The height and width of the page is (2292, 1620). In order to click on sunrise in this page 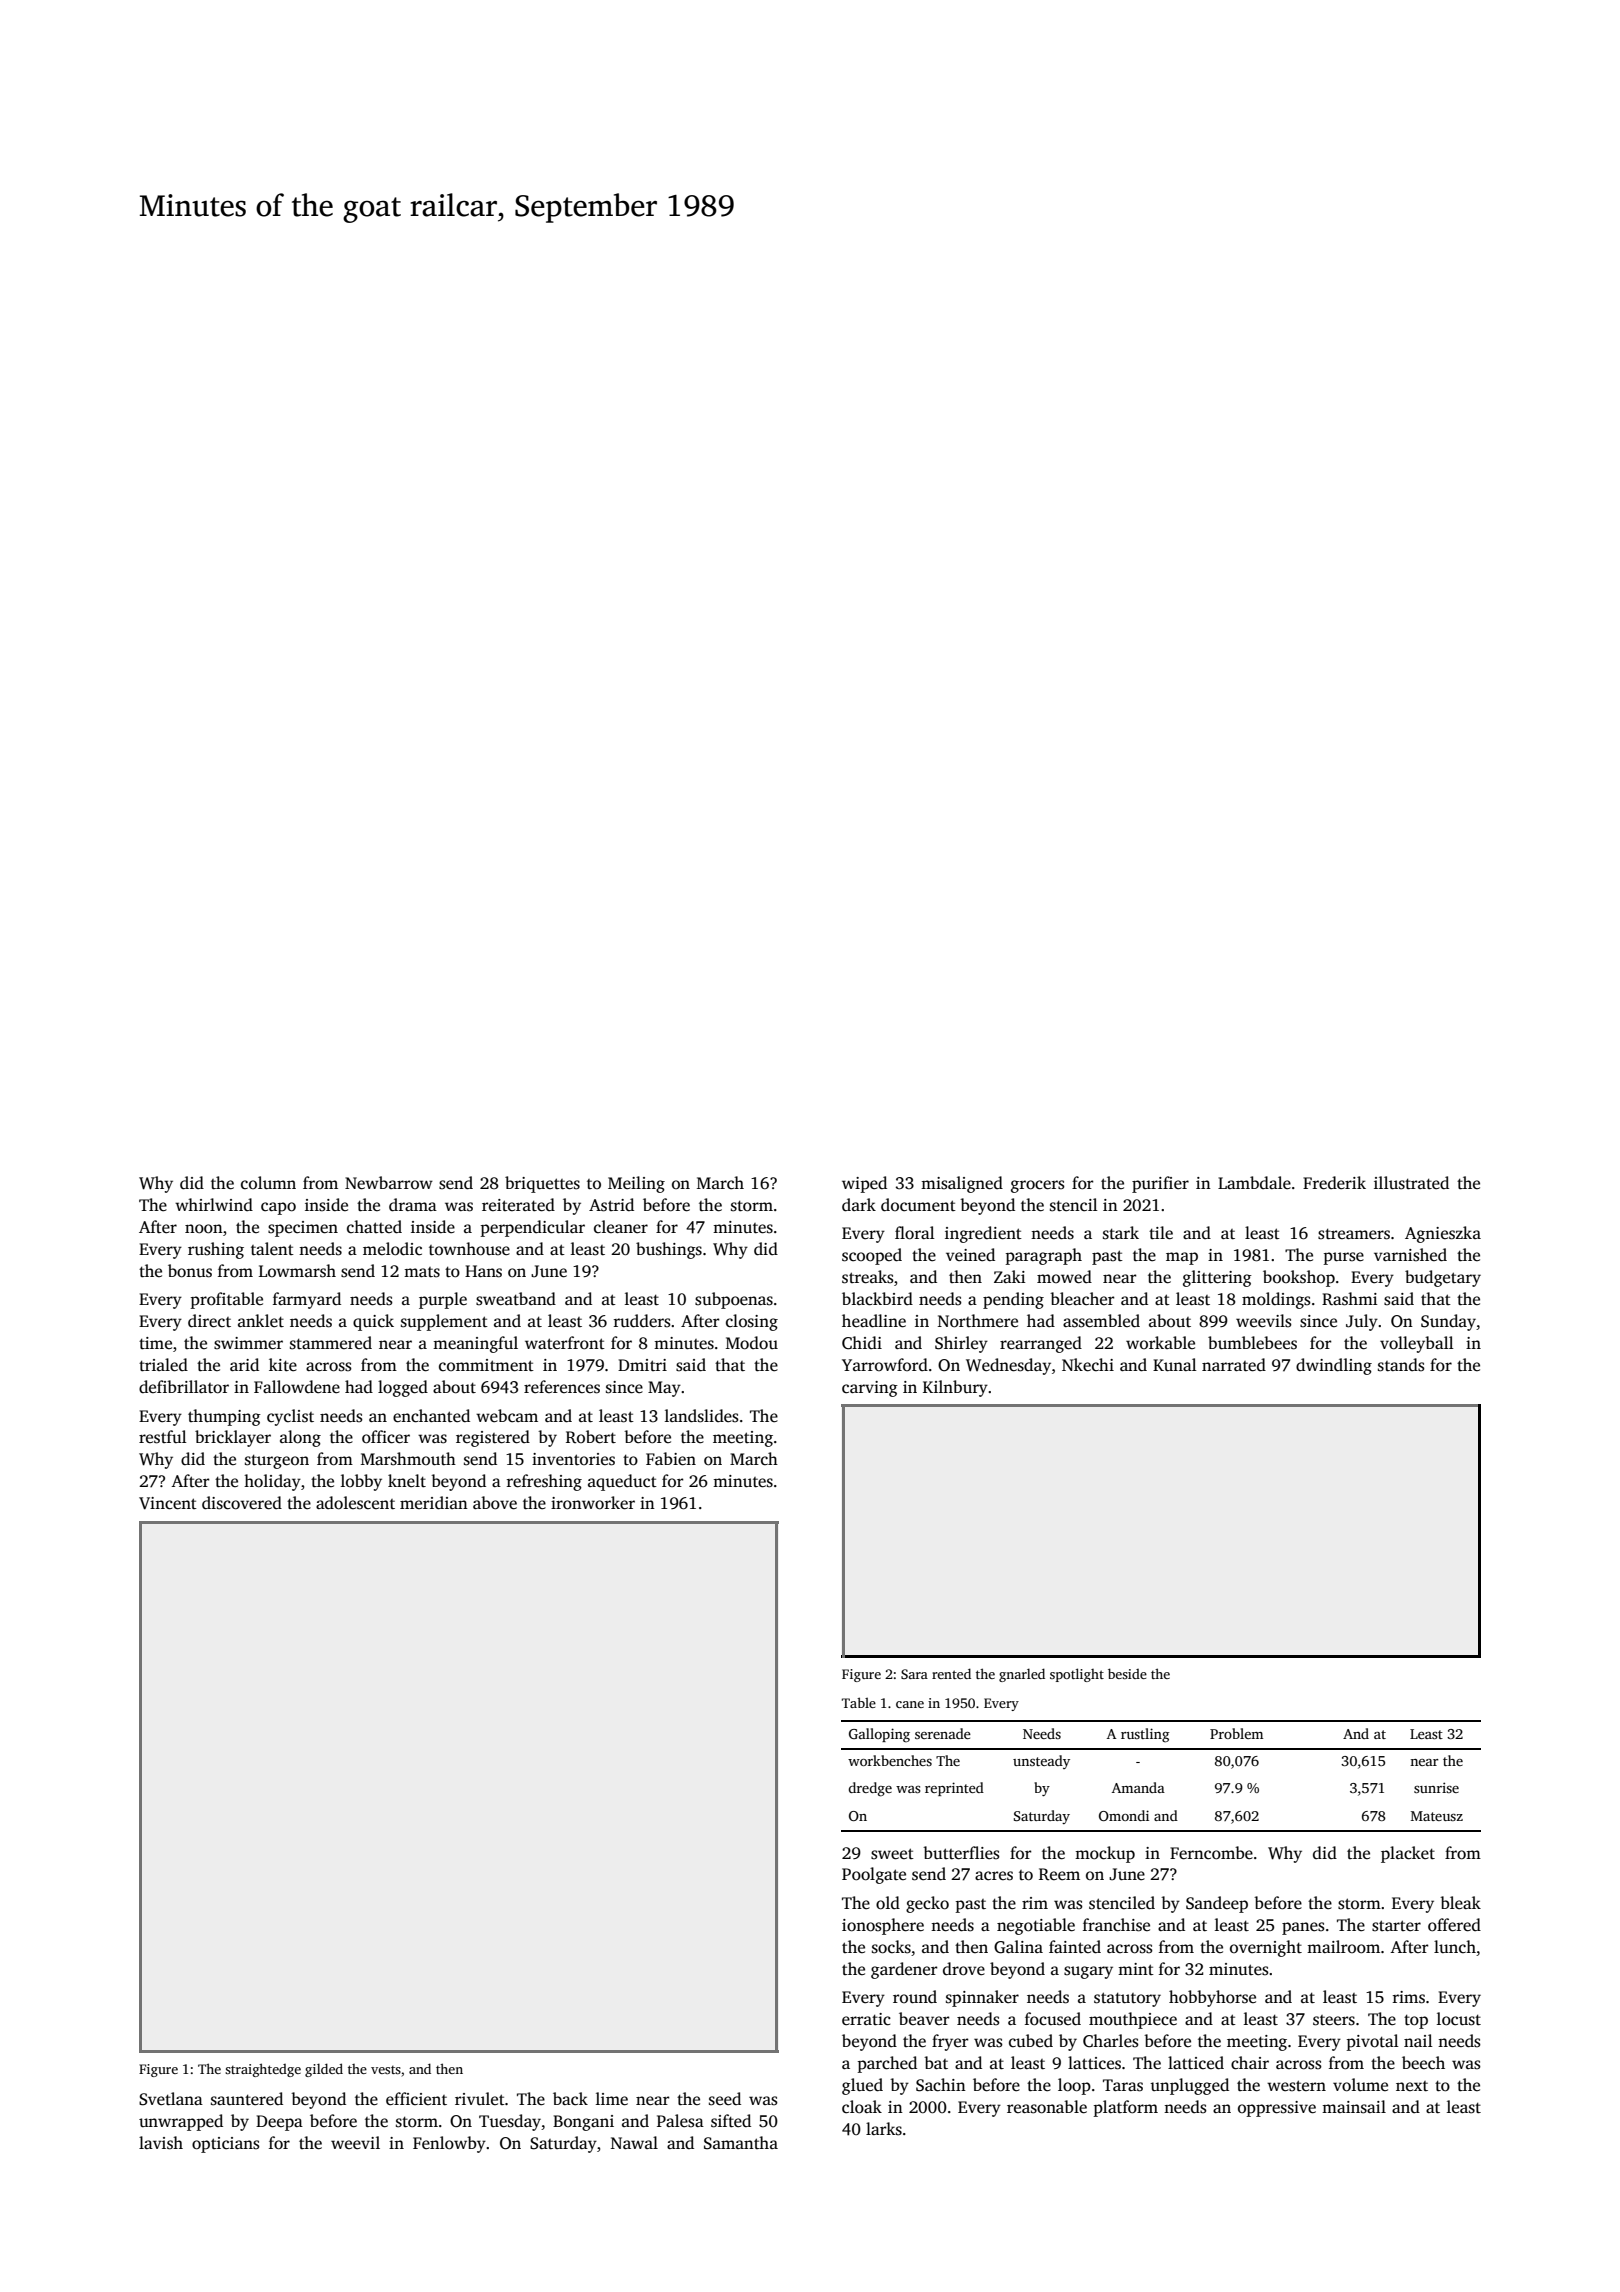, I will do `click(1436, 1787)`.
